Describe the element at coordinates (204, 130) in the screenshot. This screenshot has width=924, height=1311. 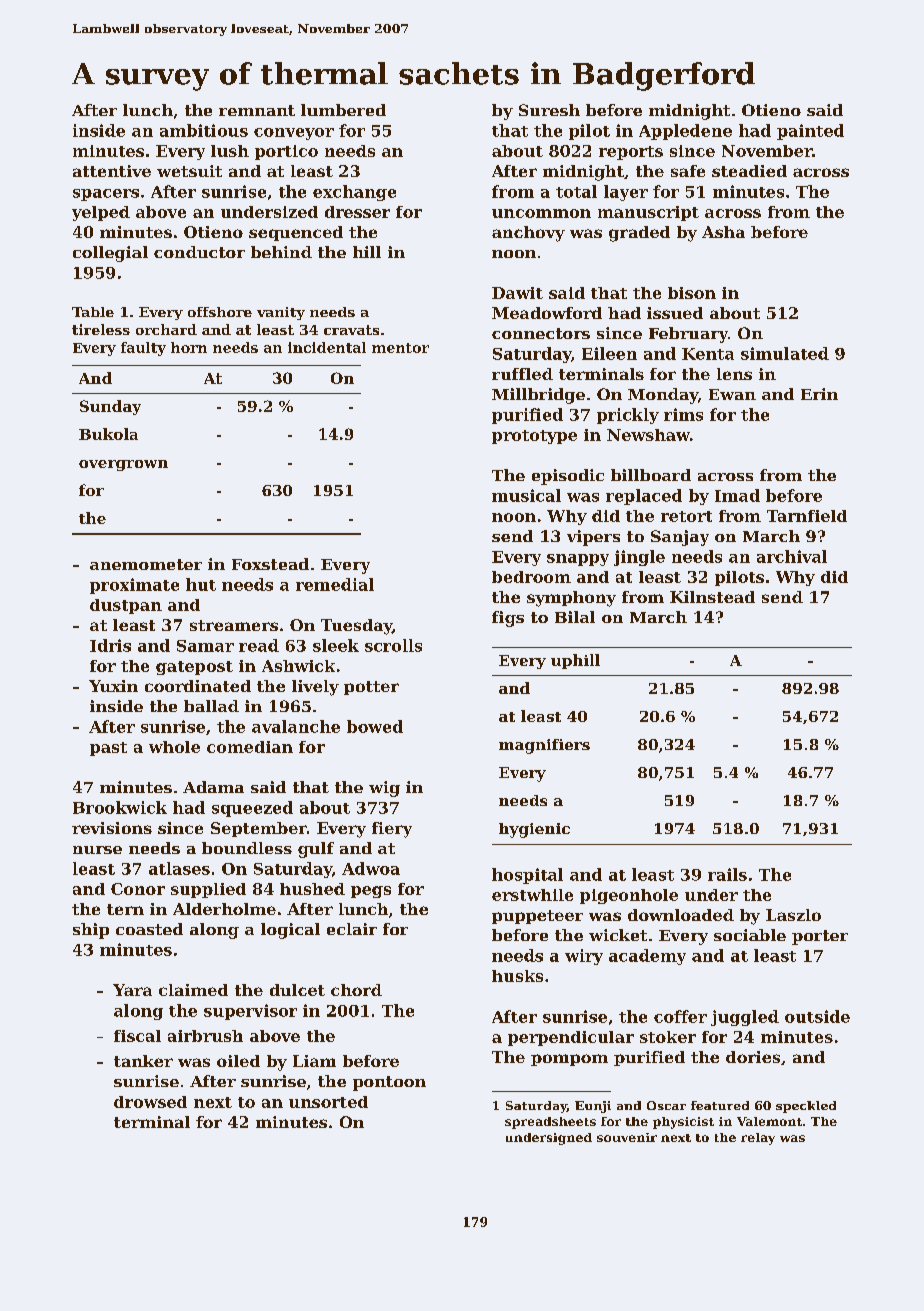
I see `ambitious` at that location.
